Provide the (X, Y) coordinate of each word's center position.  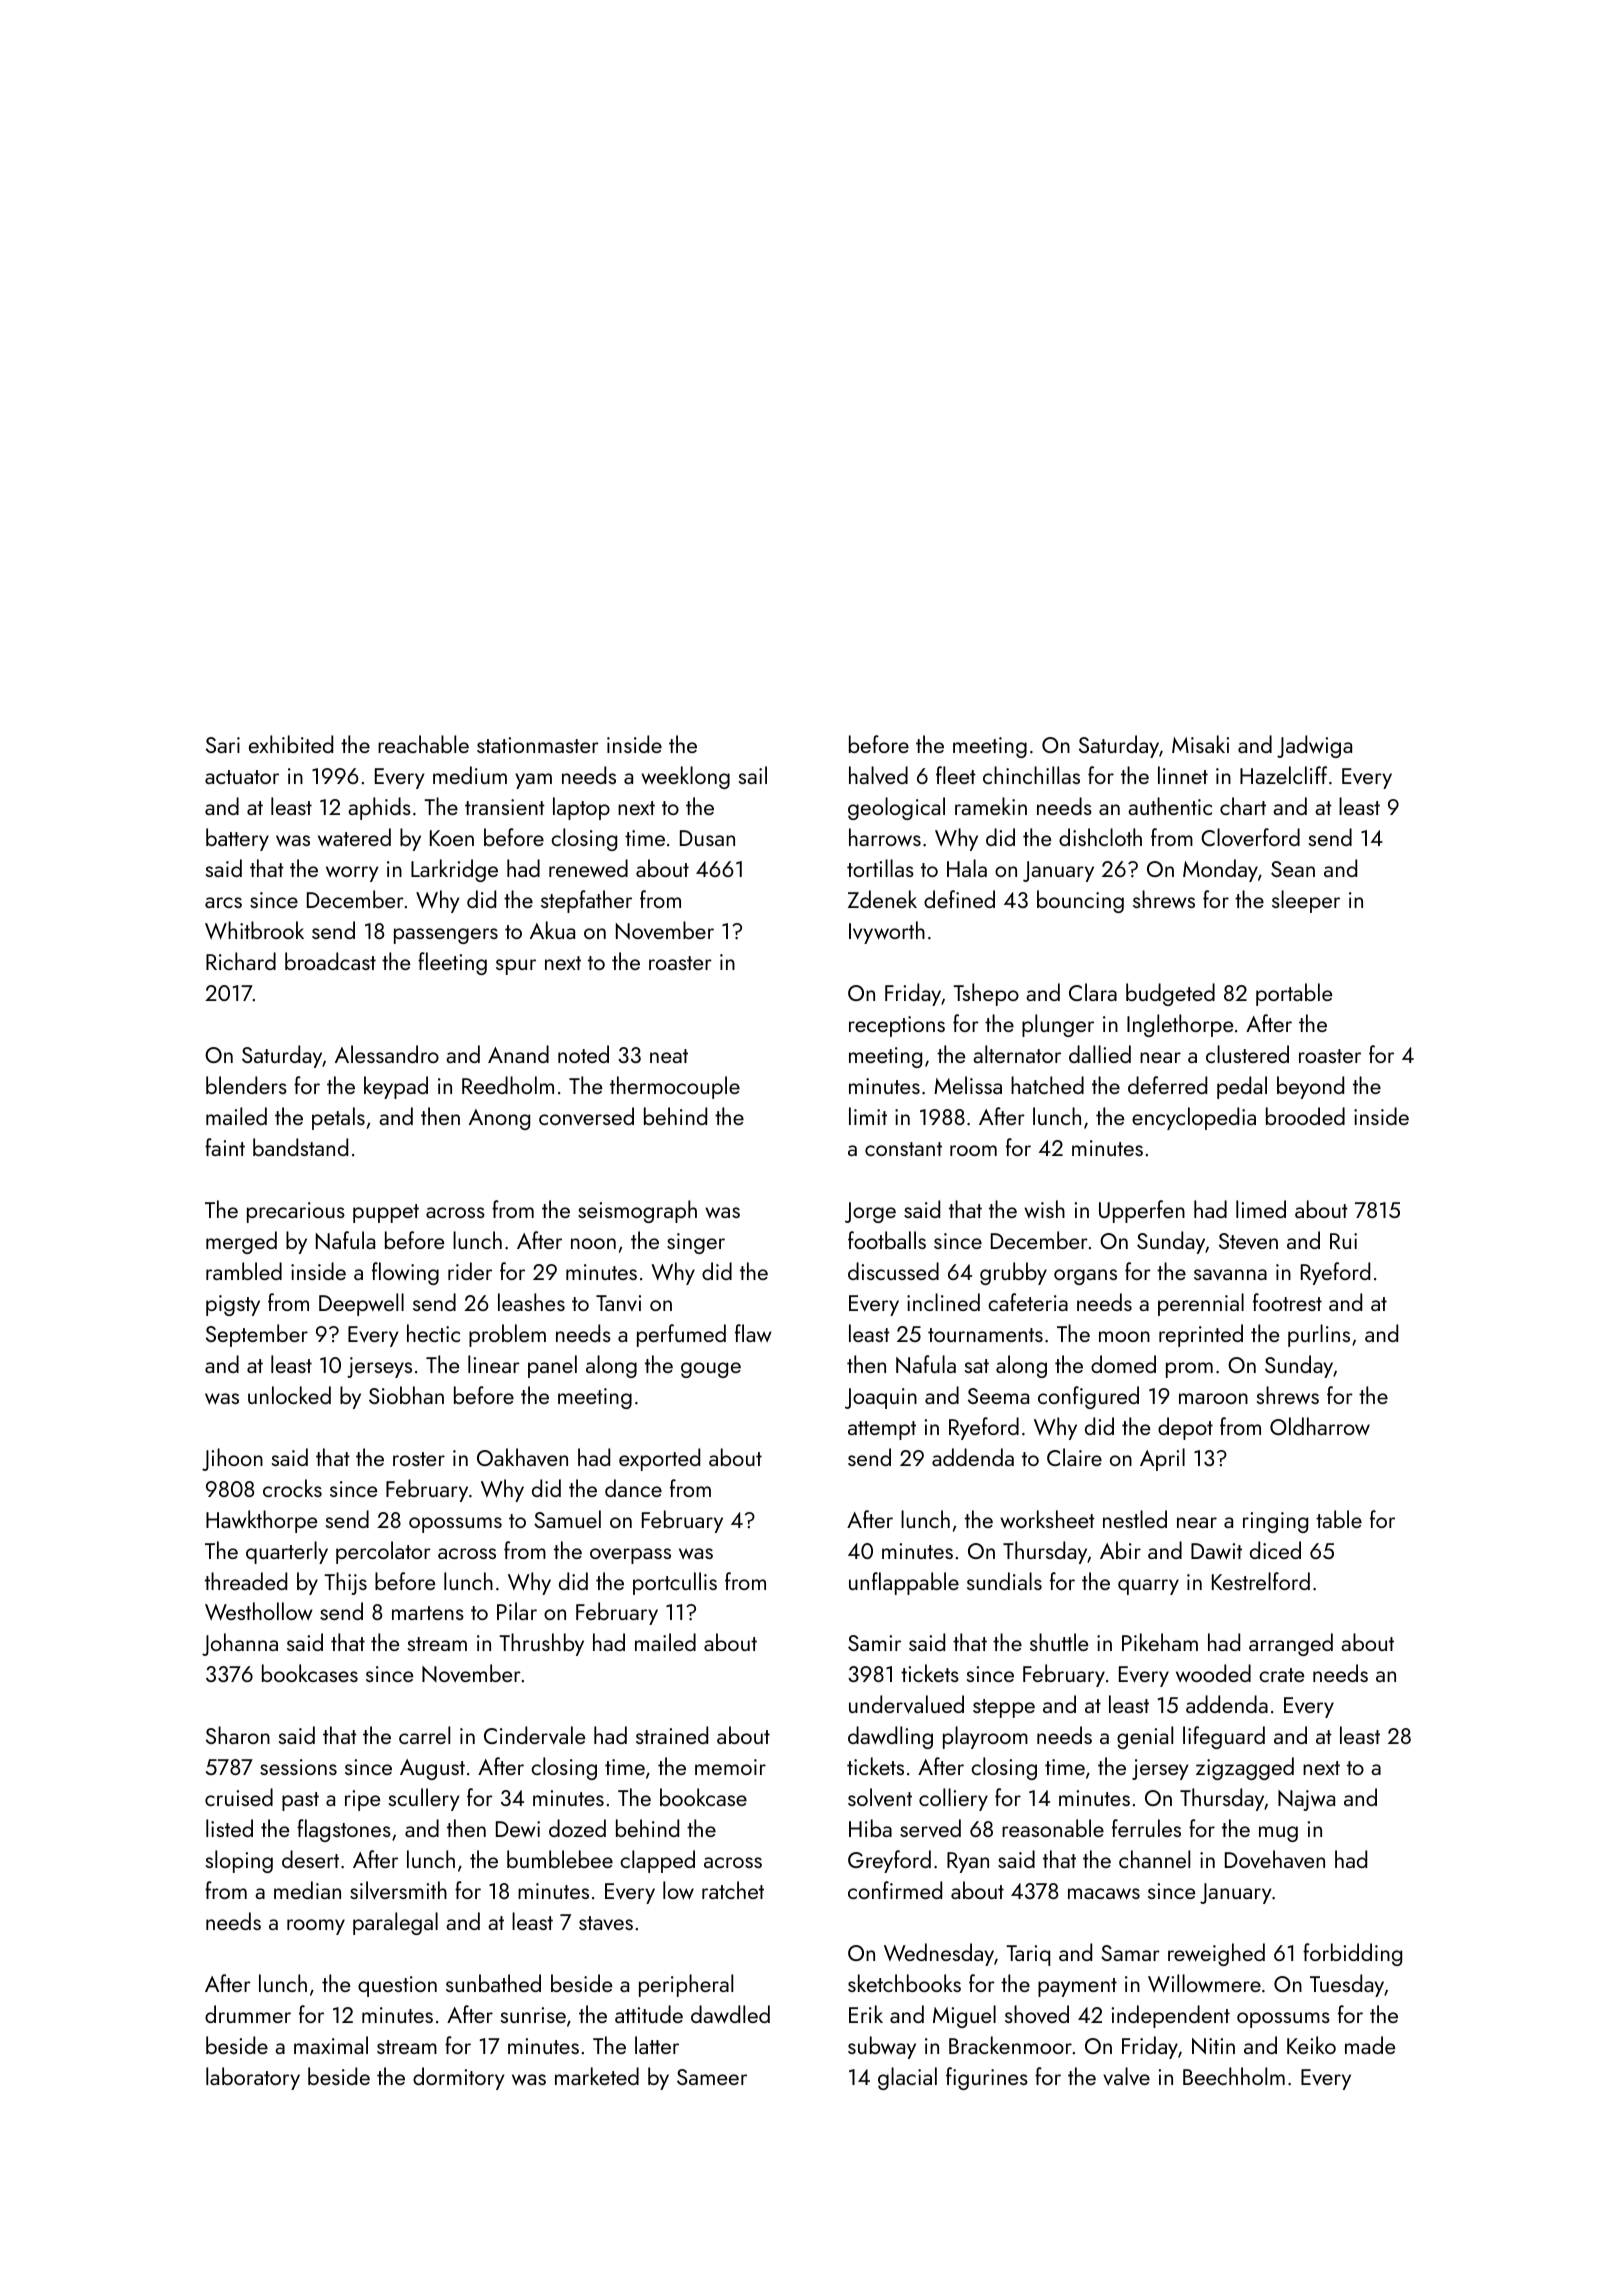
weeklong (685, 777)
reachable (423, 744)
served (930, 1828)
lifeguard (1224, 1737)
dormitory (459, 2078)
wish (1044, 1209)
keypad (396, 1087)
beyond (1310, 1087)
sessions (298, 1767)
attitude (649, 2014)
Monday (1220, 870)
